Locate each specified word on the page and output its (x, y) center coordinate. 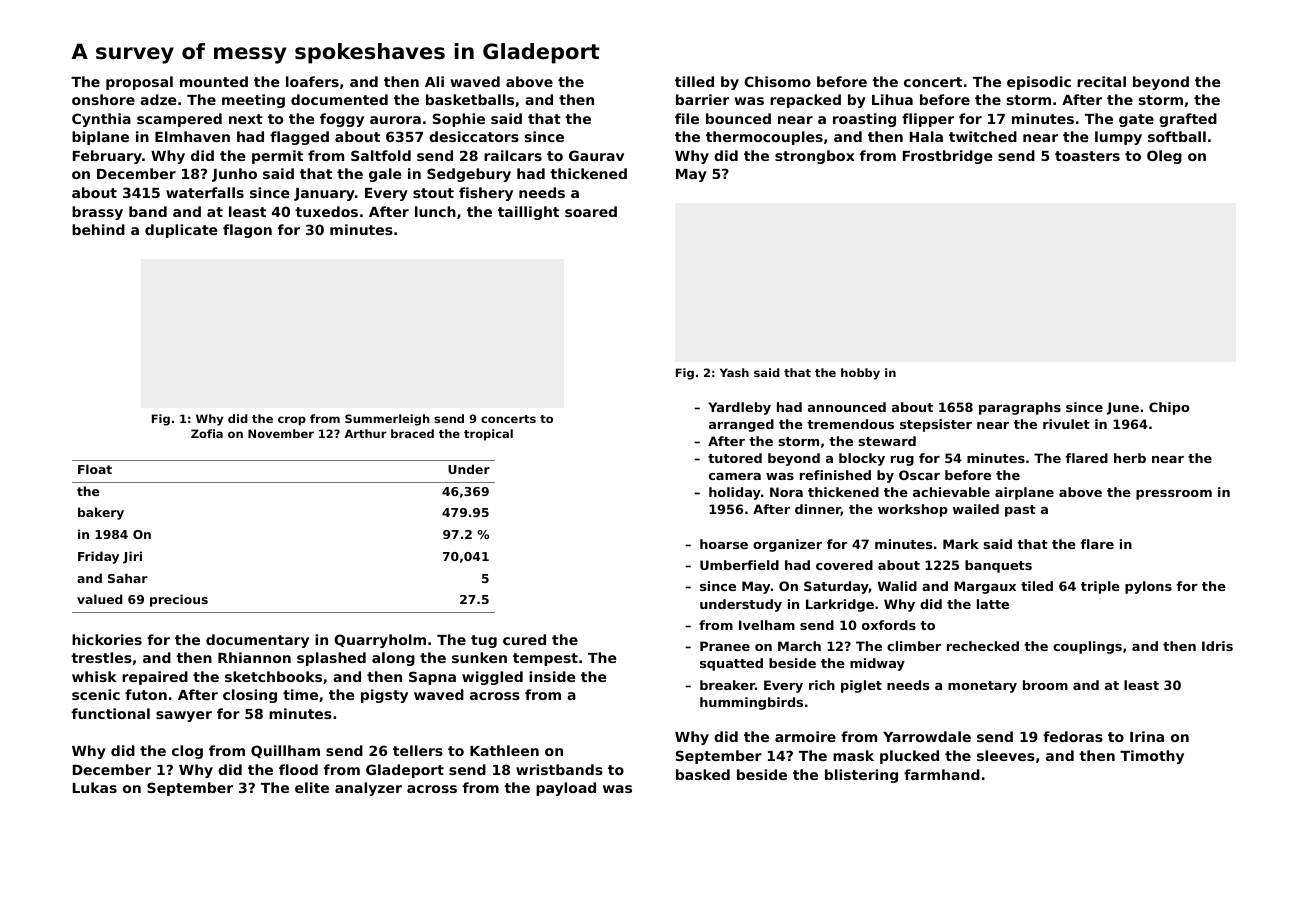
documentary (257, 641)
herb (1130, 458)
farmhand (942, 774)
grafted (1188, 120)
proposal (139, 83)
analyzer (368, 789)
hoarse (724, 544)
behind (98, 229)
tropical (488, 435)
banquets (998, 566)
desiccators (474, 136)
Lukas (95, 787)
